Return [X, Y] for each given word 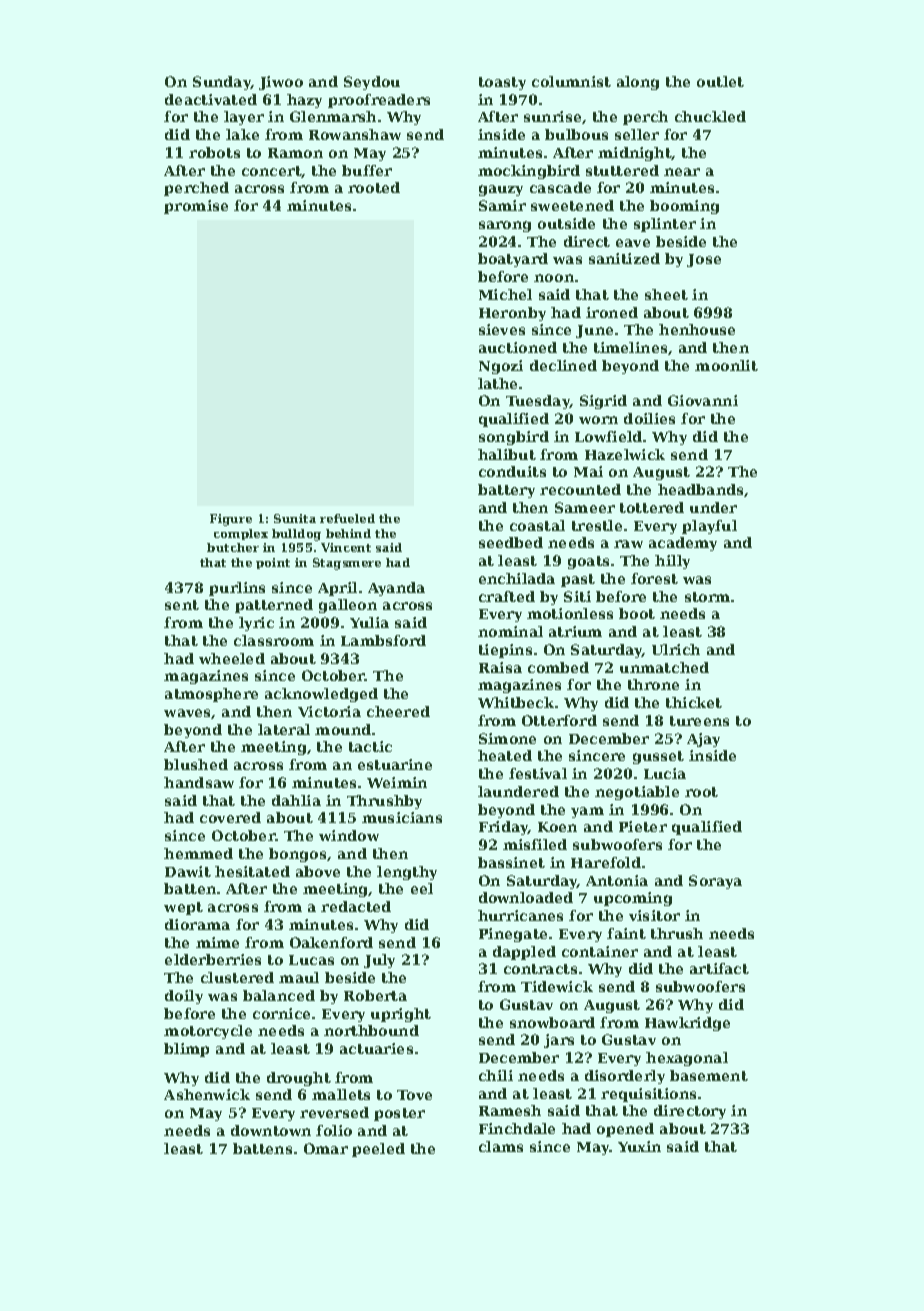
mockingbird [529, 172]
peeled [378, 1150]
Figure [231, 520]
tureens [699, 721]
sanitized [624, 258]
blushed [196, 764]
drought [299, 1079]
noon [554, 278]
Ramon [295, 153]
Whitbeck [516, 702]
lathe [497, 383]
